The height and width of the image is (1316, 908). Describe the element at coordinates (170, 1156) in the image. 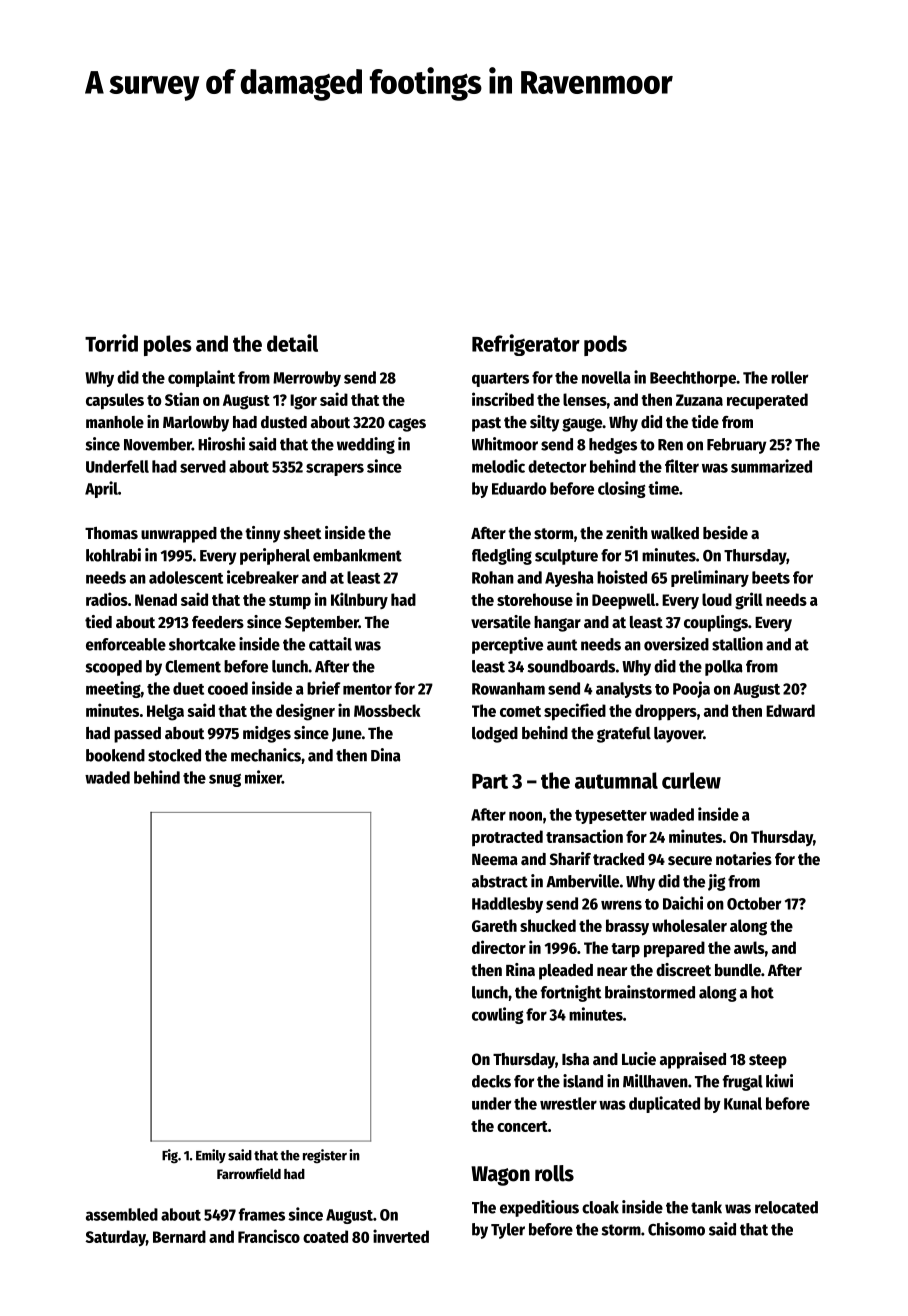

I see `Fig` at that location.
